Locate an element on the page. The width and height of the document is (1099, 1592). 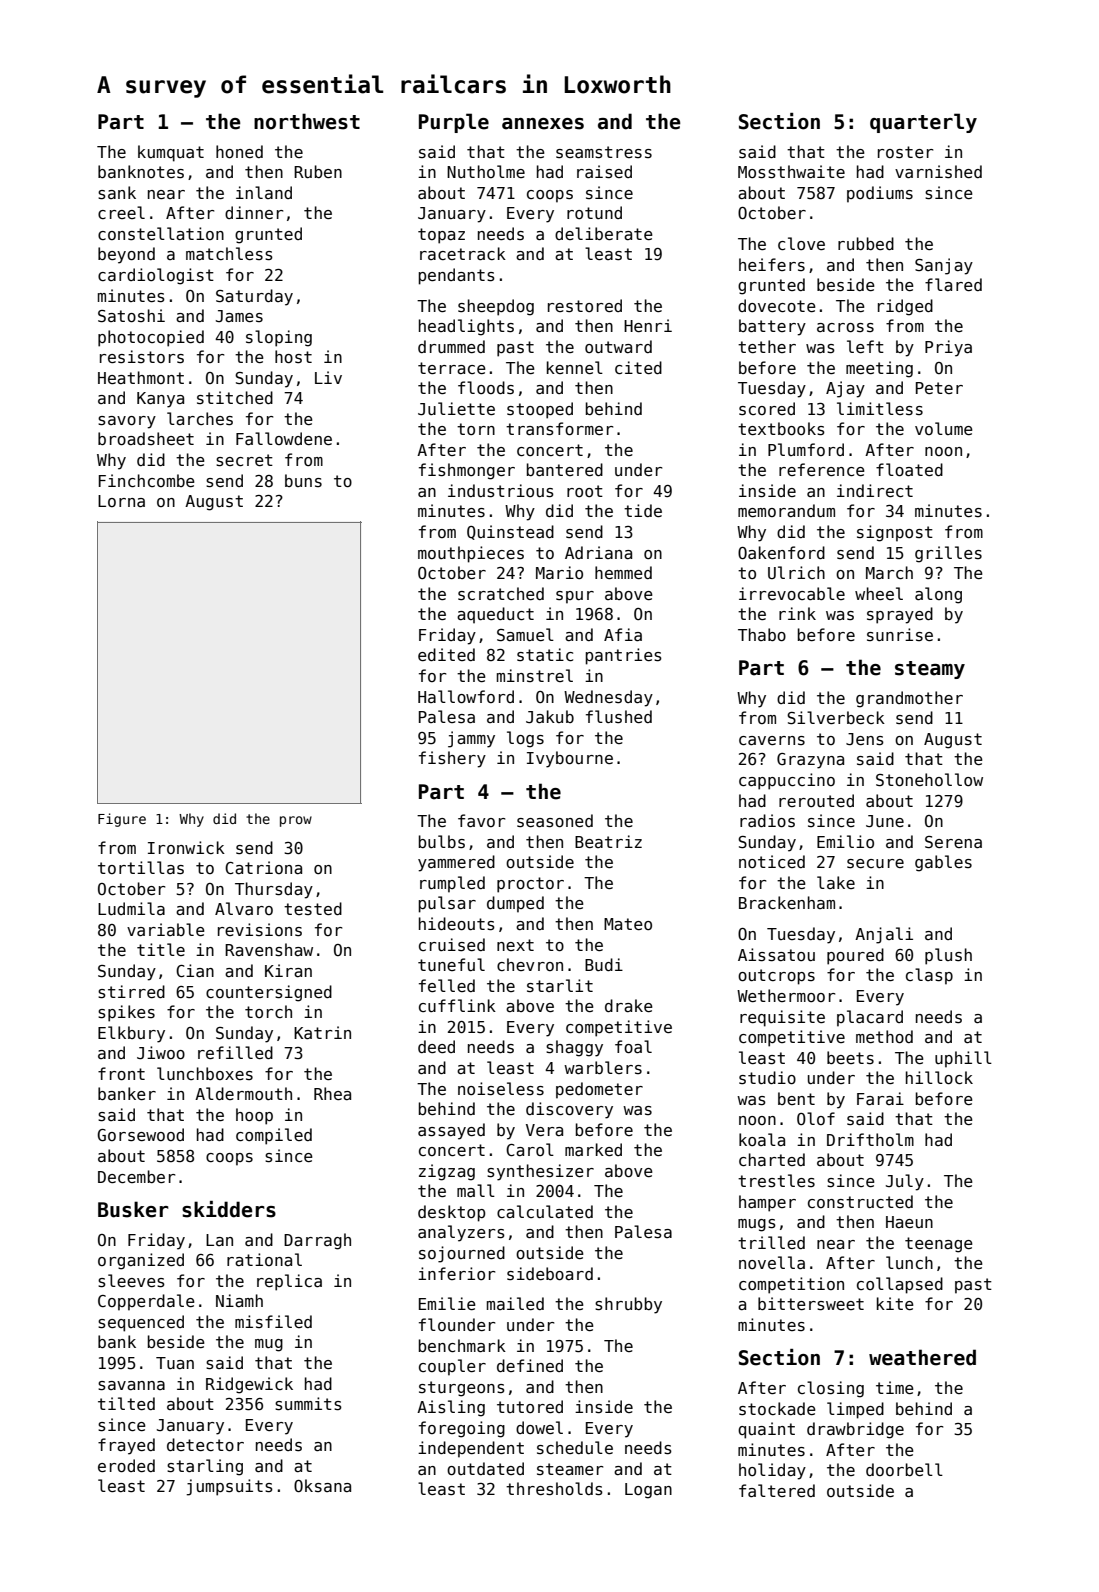
competition is located at coordinates (791, 1285).
